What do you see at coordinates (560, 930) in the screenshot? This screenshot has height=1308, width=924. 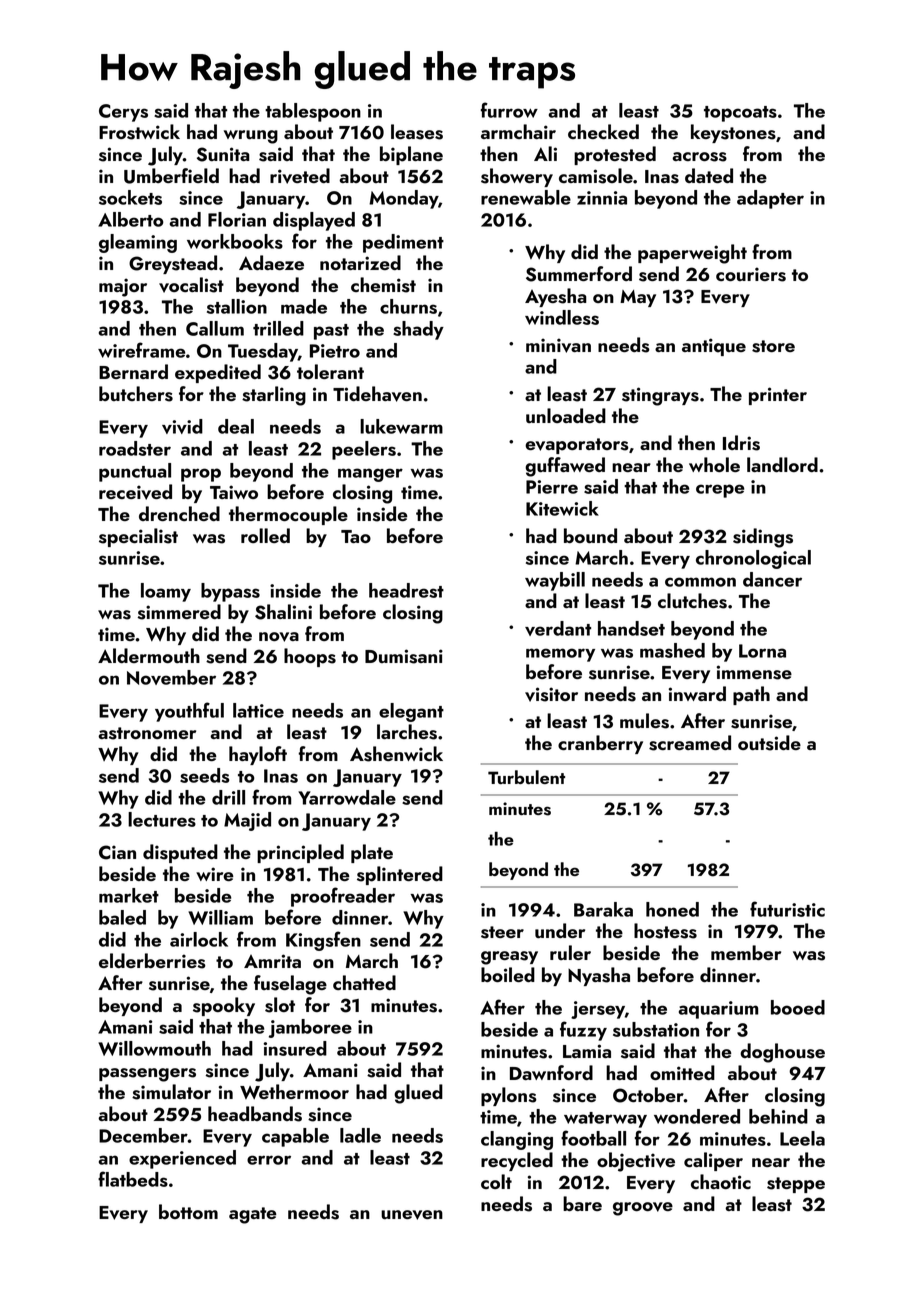 I see `under` at bounding box center [560, 930].
